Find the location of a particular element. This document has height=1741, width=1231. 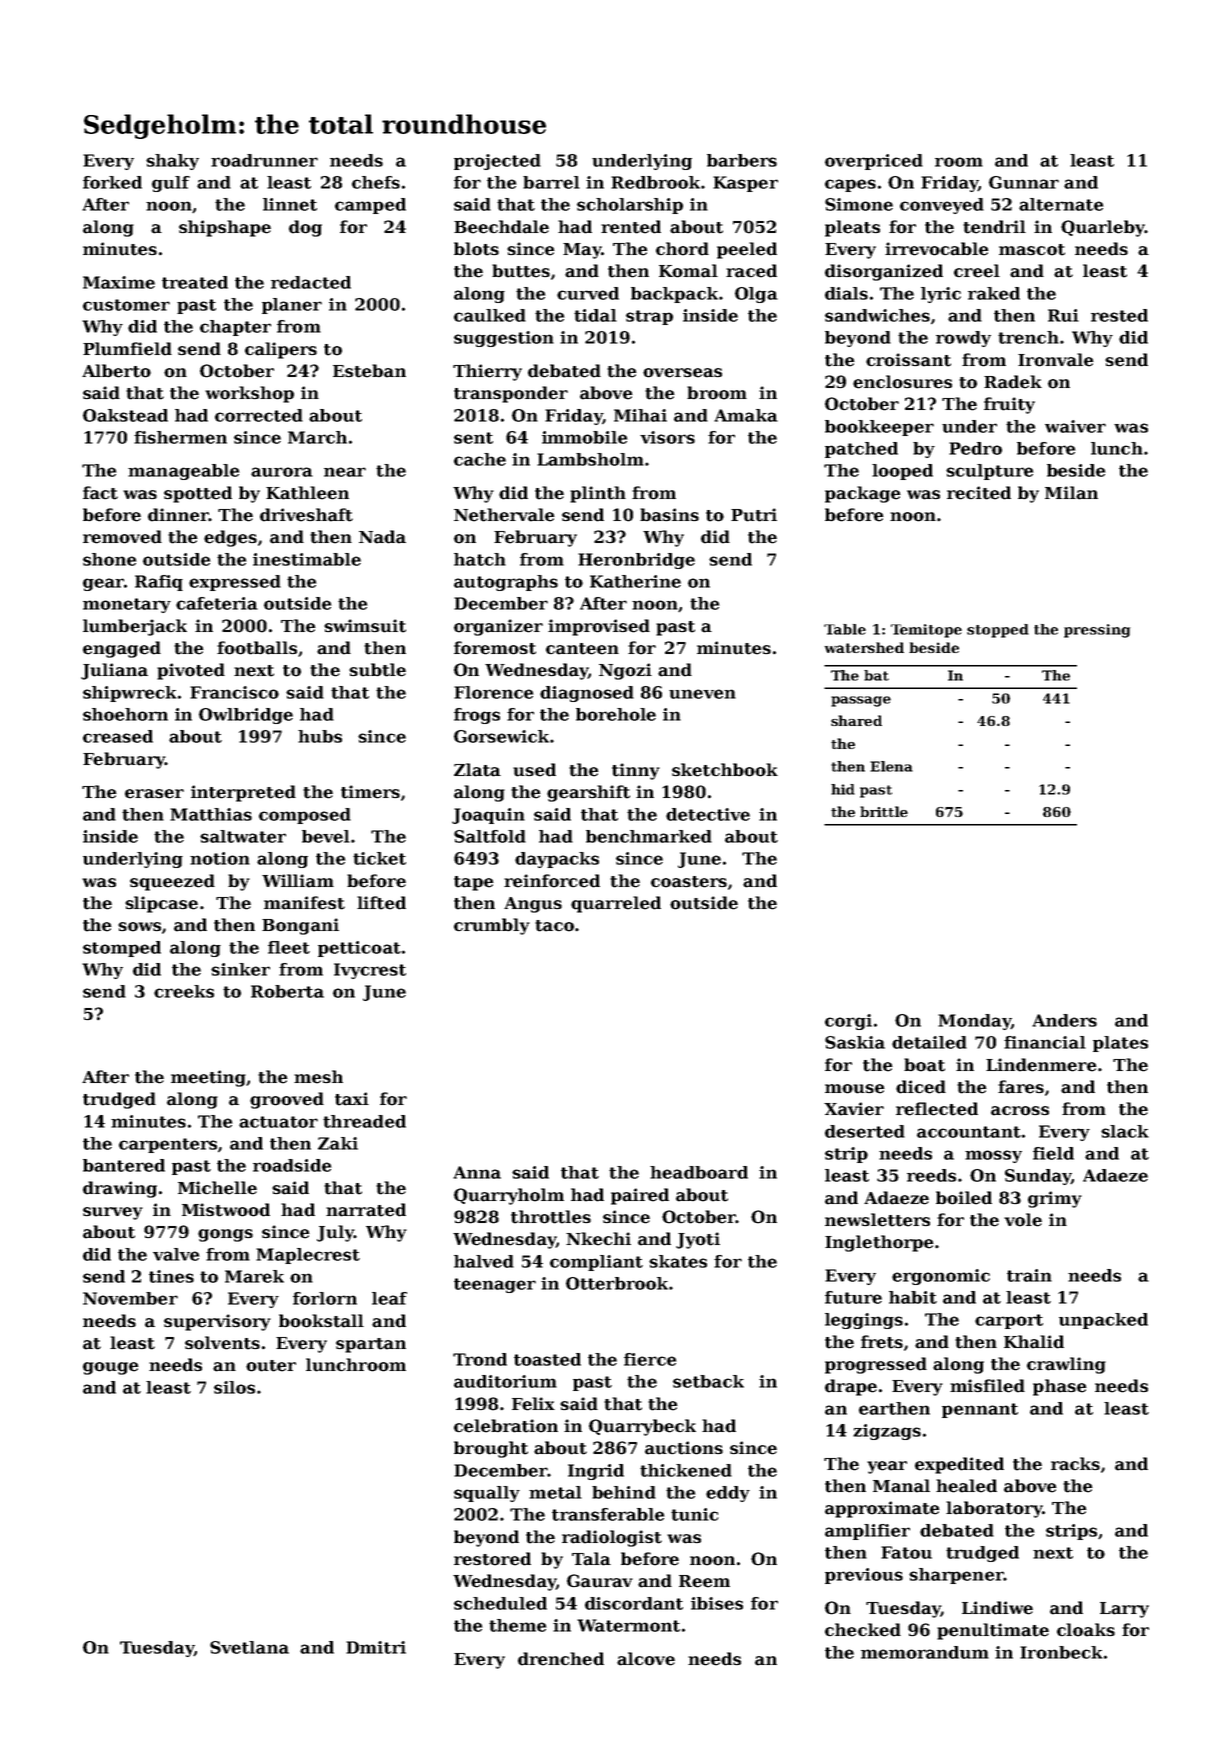

shared is located at coordinates (856, 720).
